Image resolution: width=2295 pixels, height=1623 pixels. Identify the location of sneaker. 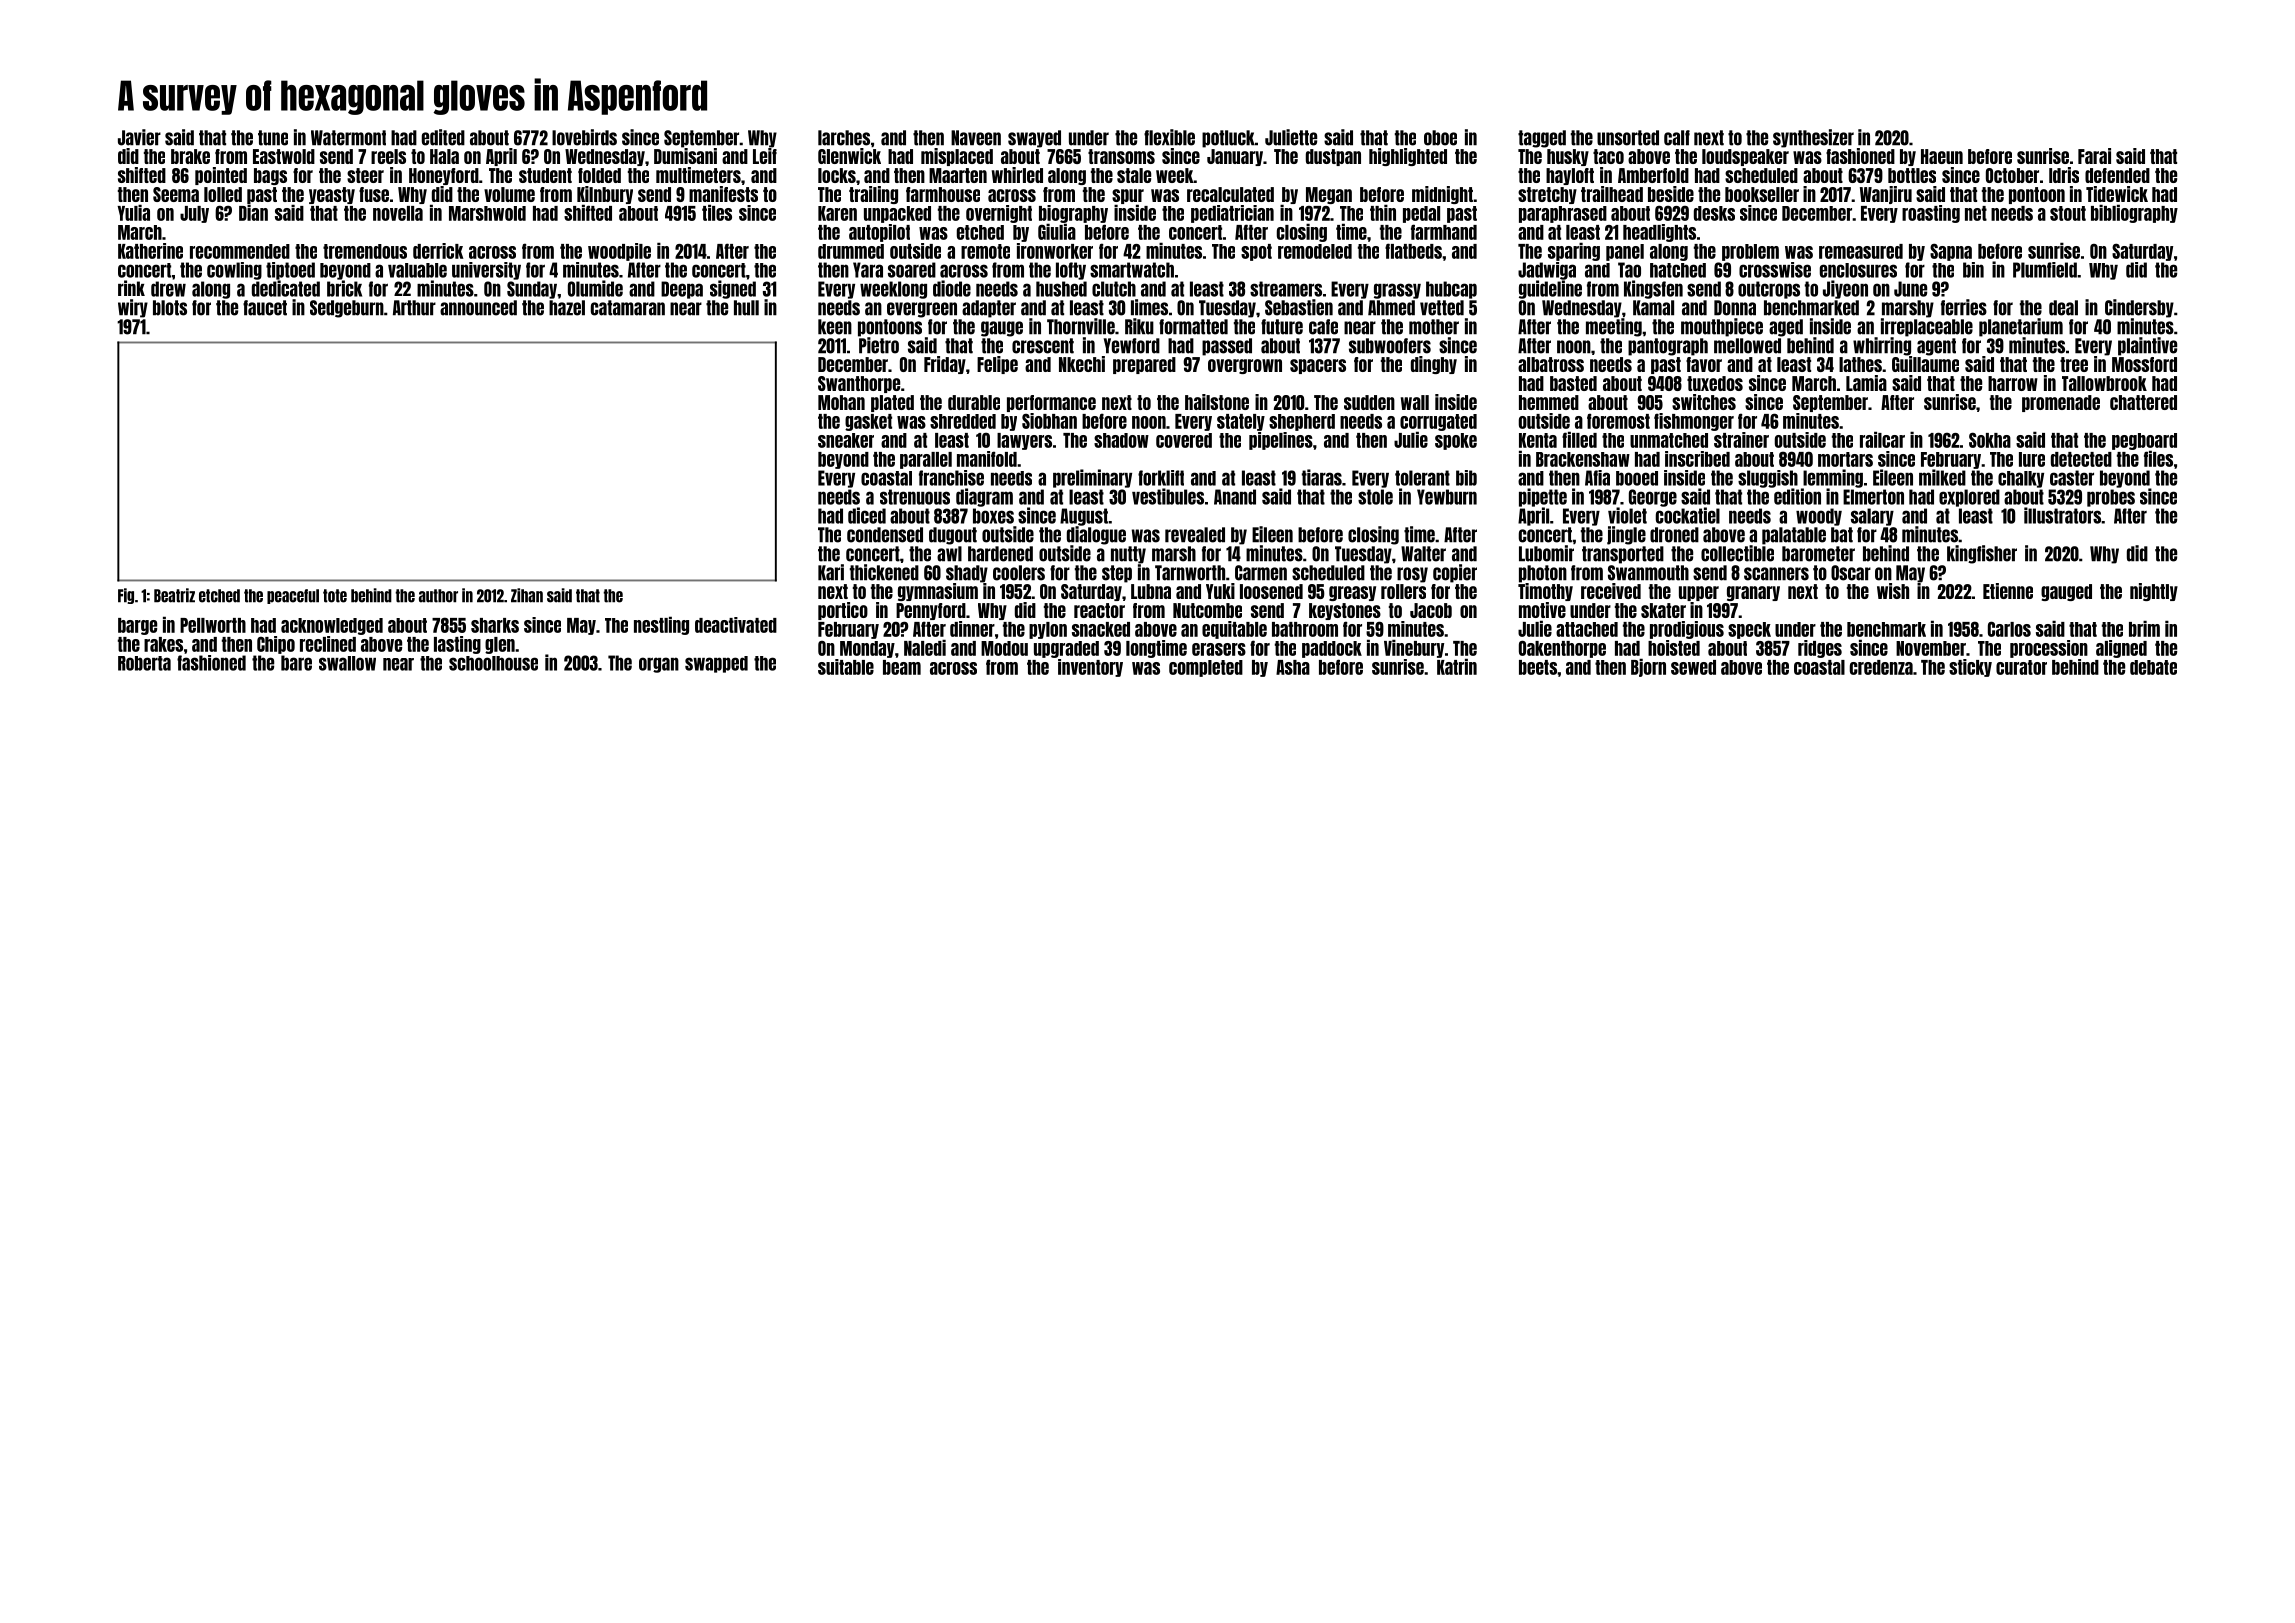
(846, 440).
